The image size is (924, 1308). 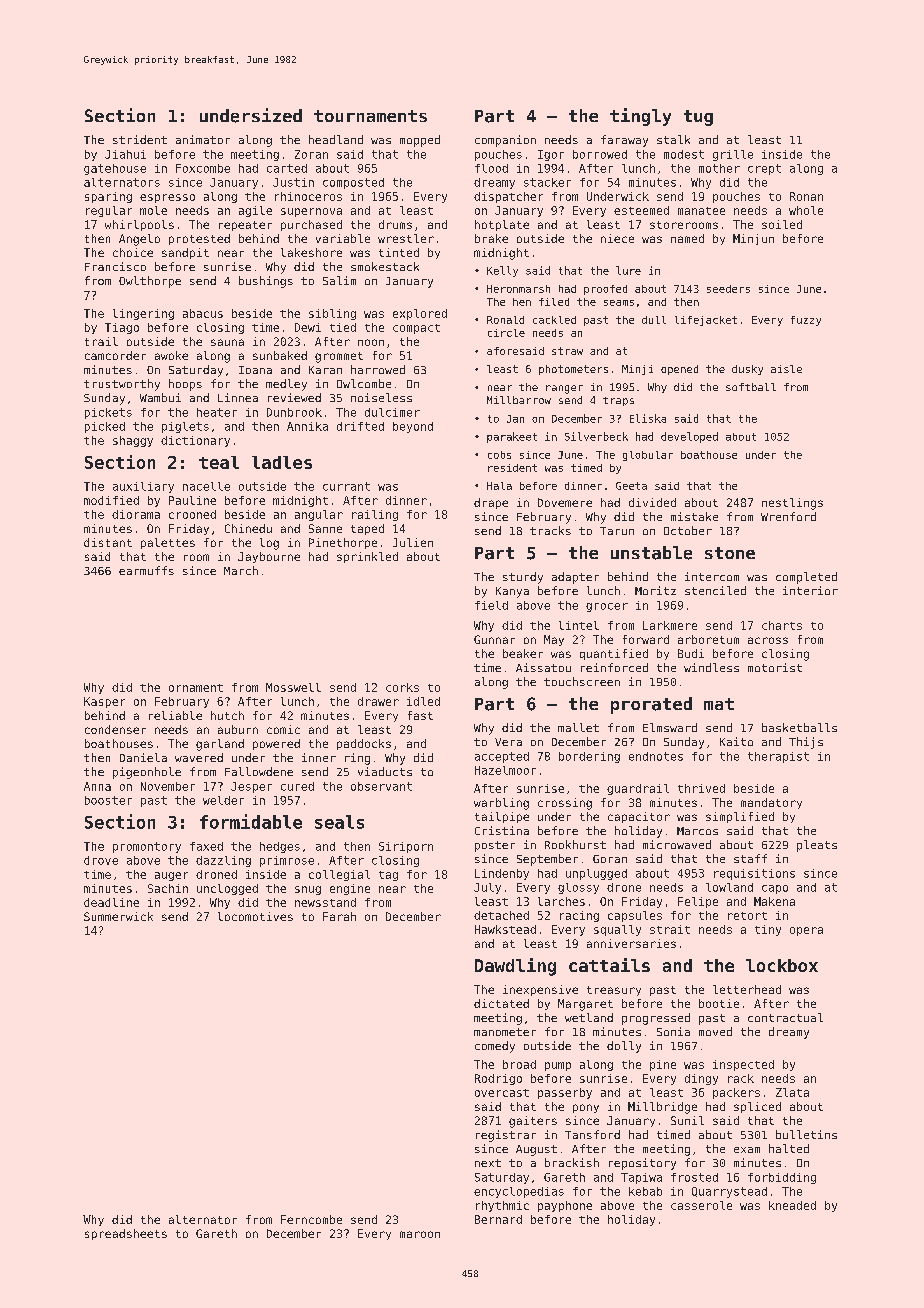 I want to click on opera, so click(x=806, y=931).
